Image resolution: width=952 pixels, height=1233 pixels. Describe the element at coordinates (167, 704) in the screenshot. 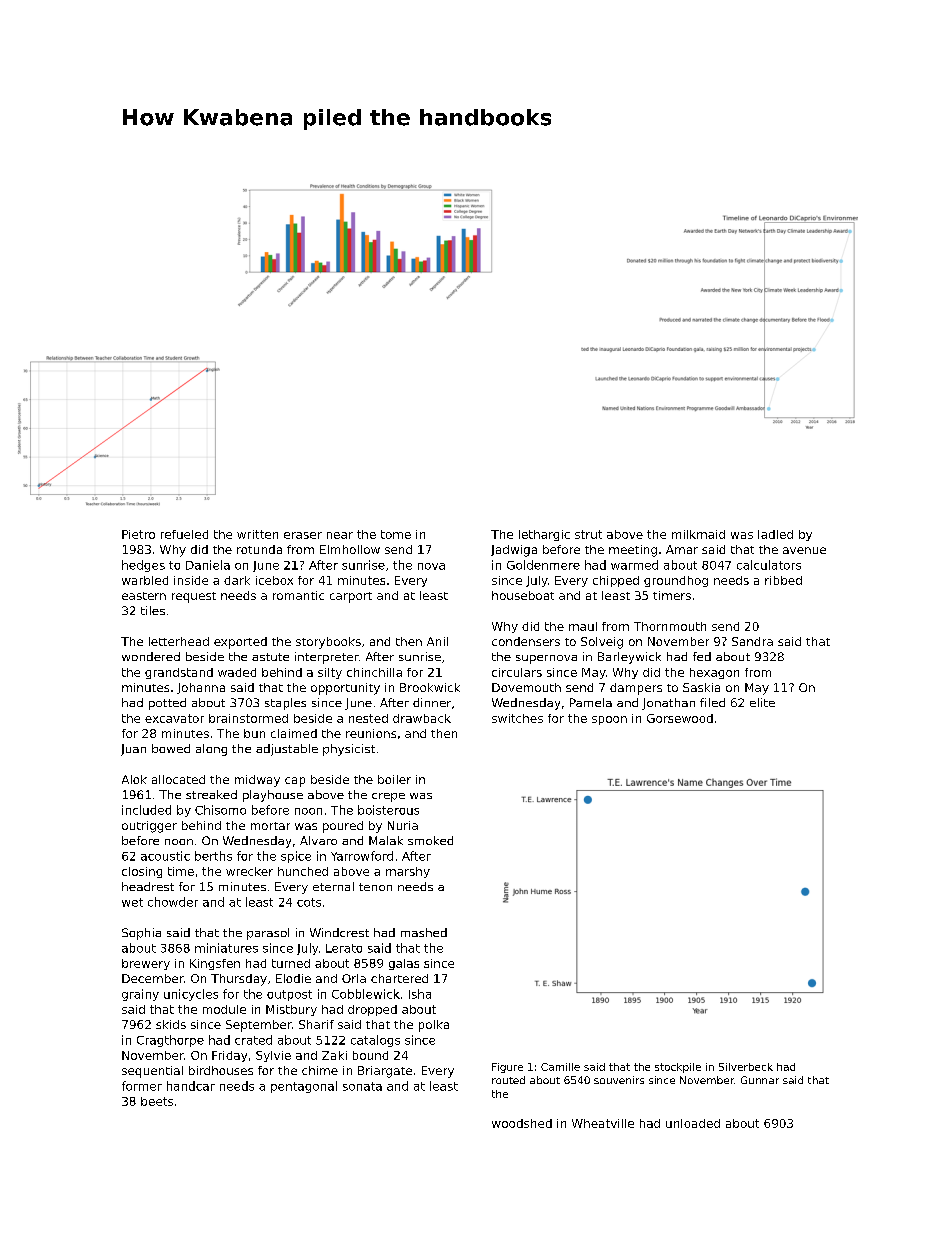

I see `potted` at that location.
